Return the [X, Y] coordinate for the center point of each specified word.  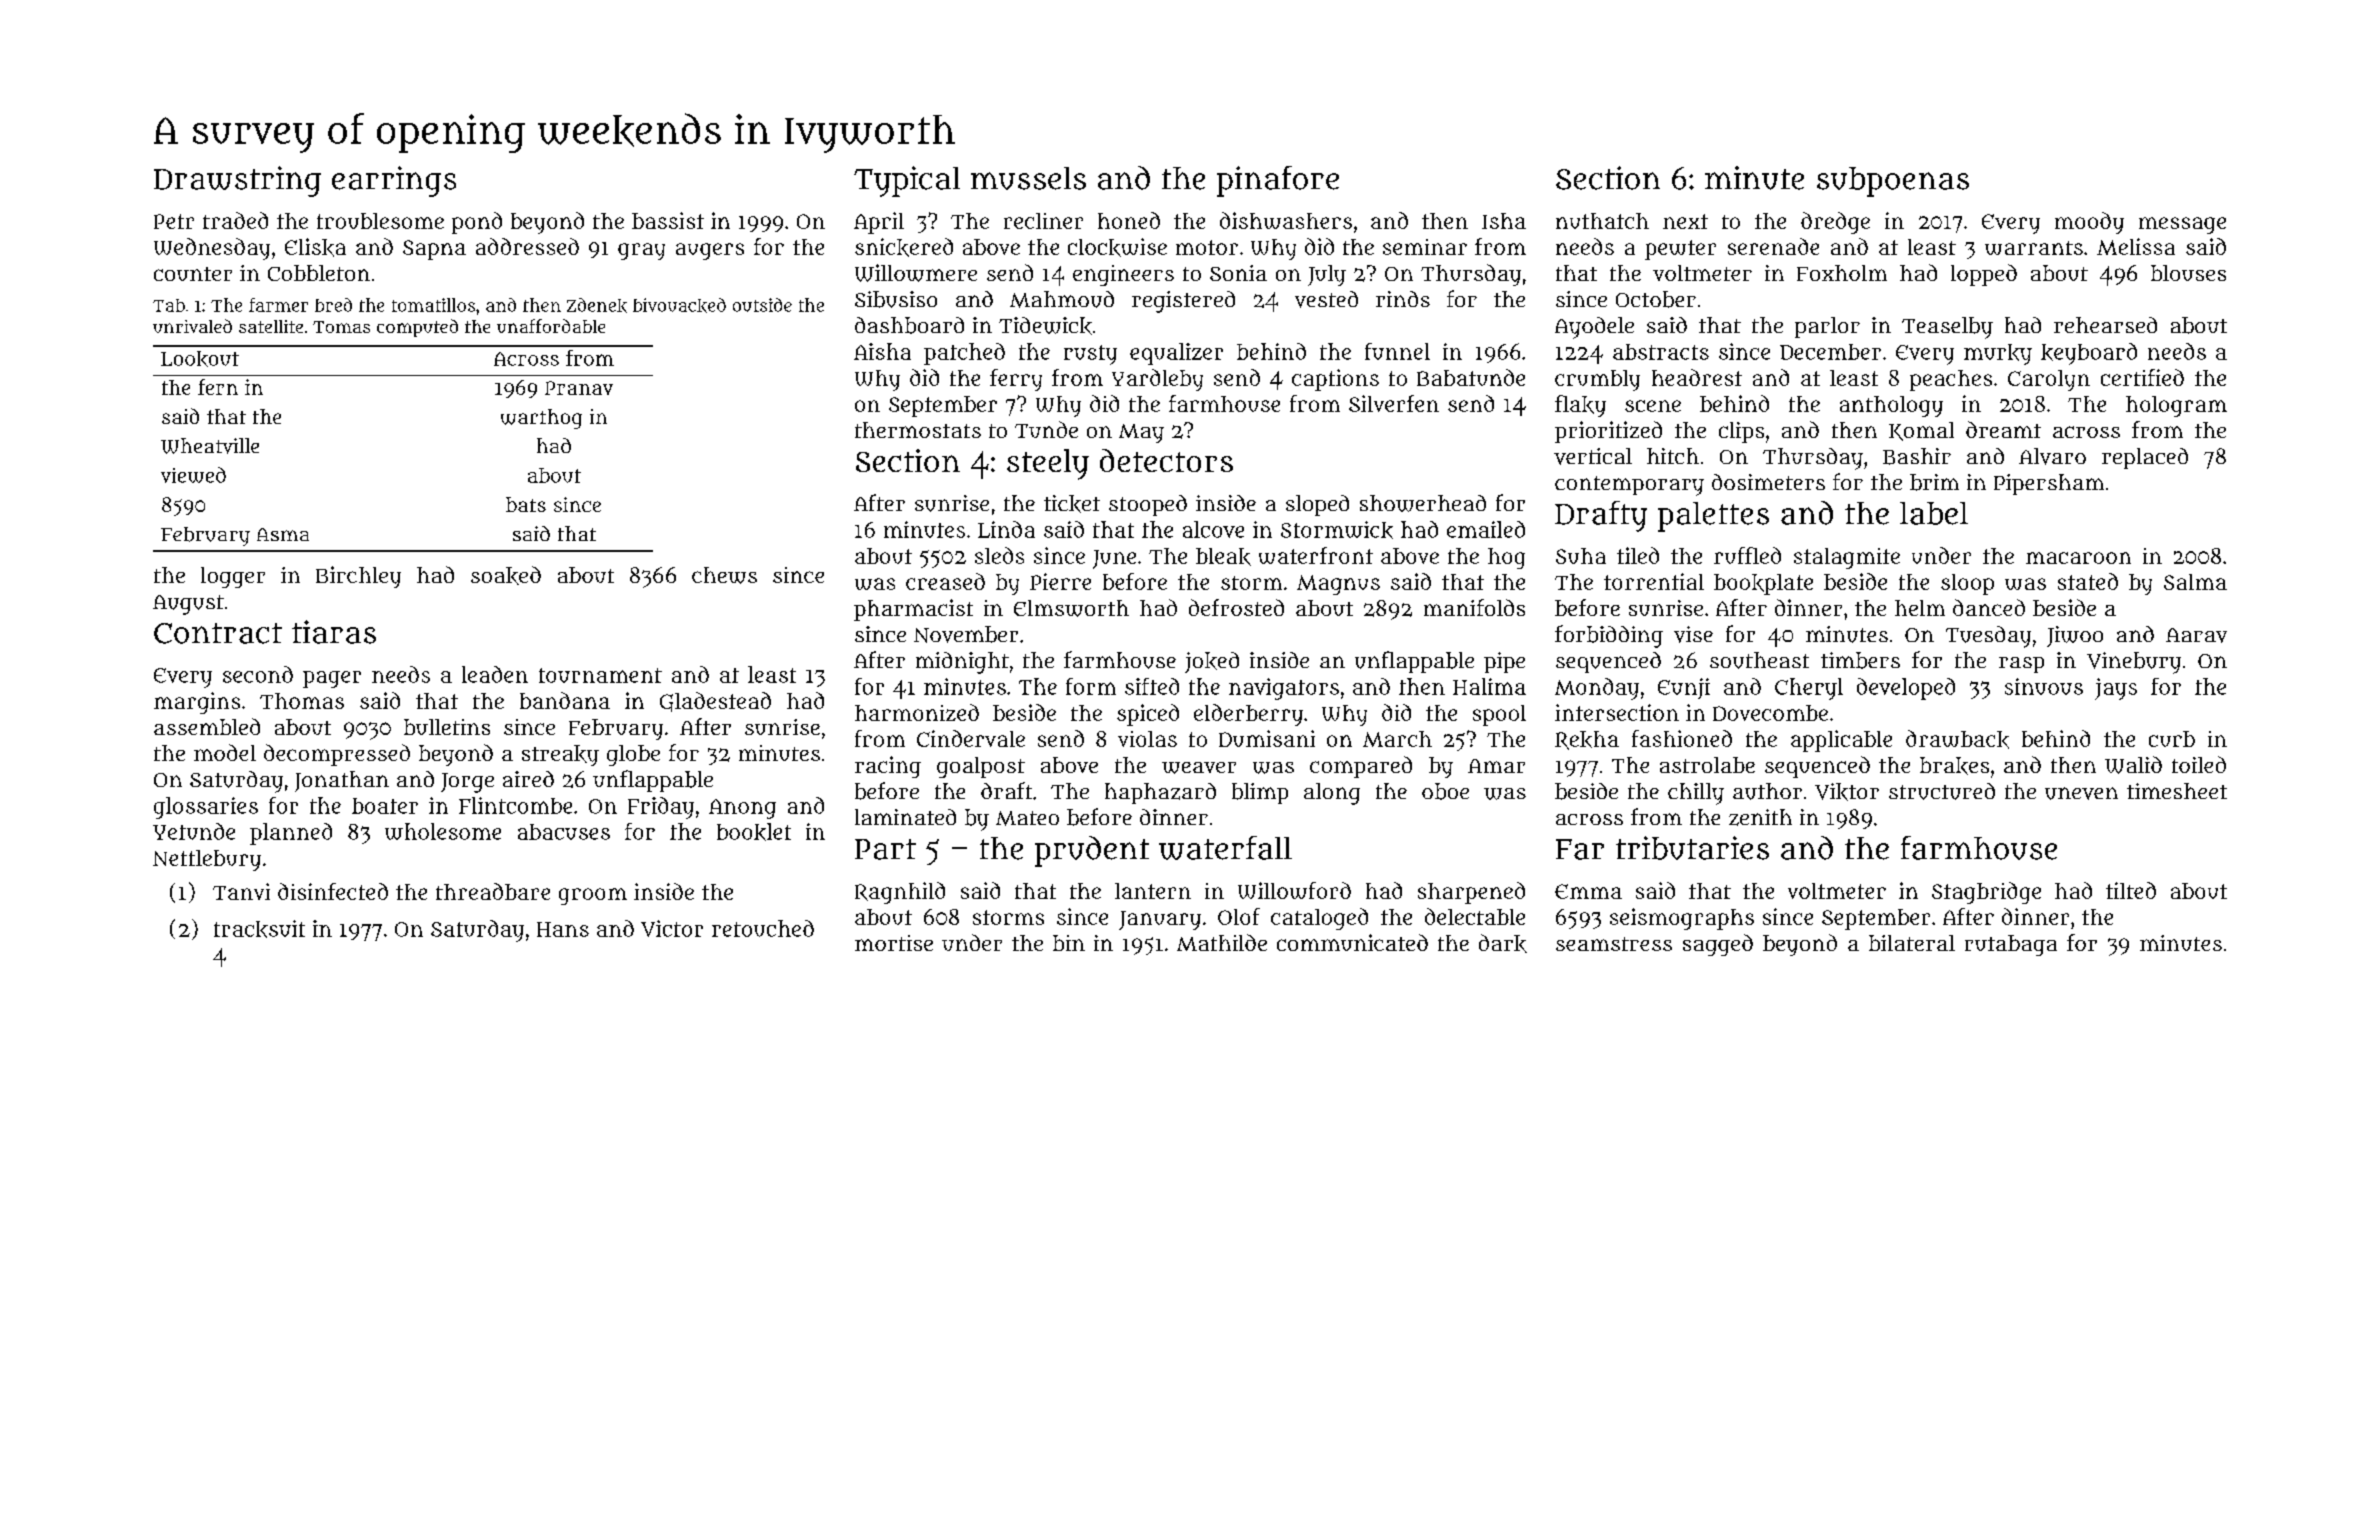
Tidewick [1045, 326]
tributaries [1692, 848]
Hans [563, 929]
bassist [668, 220]
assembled [207, 726]
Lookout [200, 359]
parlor [1827, 327]
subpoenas [1893, 182]
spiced [1148, 715]
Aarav [2196, 635]
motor [1207, 247]
